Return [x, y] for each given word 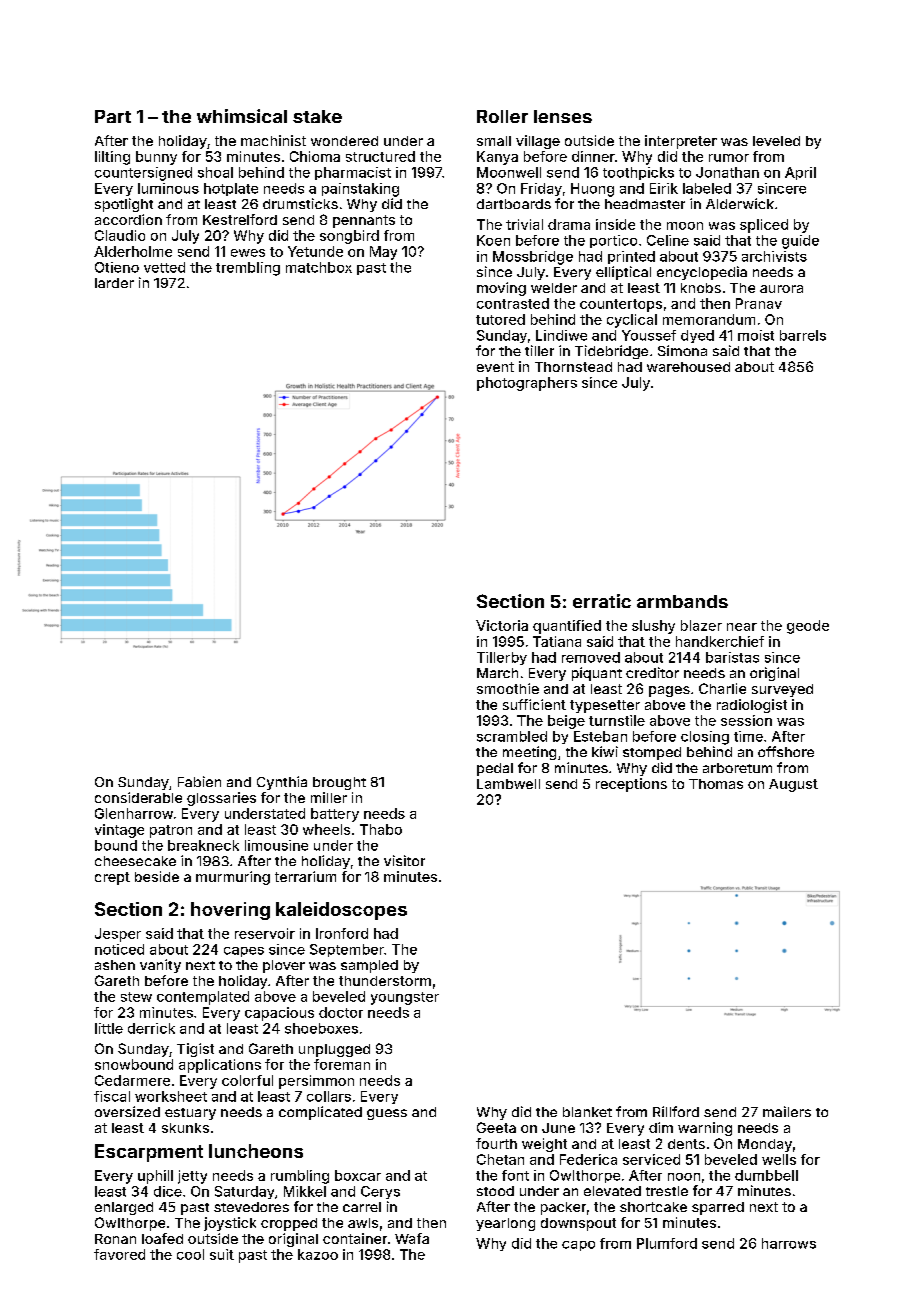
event [495, 367]
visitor [404, 860]
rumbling [300, 1177]
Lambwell [508, 784]
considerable [138, 797]
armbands [682, 601]
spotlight [124, 205]
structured [380, 156]
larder [114, 283]
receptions [631, 785]
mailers [787, 1111]
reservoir [265, 933]
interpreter [681, 142]
